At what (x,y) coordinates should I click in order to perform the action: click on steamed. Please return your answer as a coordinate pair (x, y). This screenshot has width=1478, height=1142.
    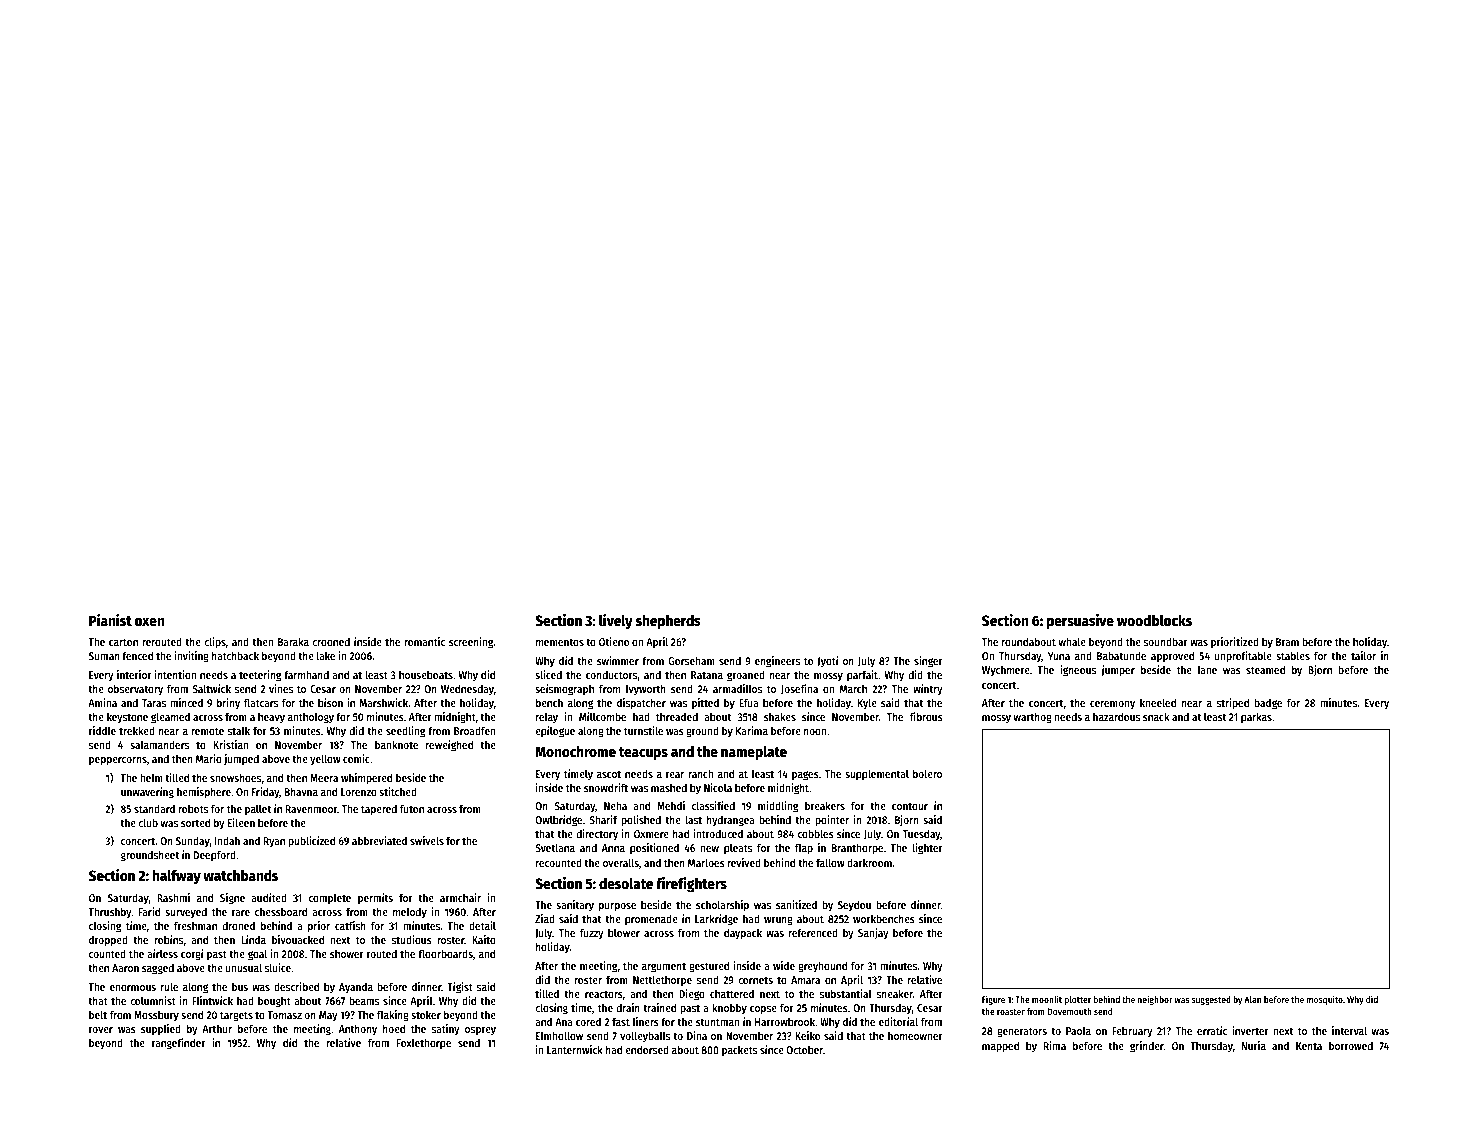
    Looking at the image, I should click on (1265, 669).
